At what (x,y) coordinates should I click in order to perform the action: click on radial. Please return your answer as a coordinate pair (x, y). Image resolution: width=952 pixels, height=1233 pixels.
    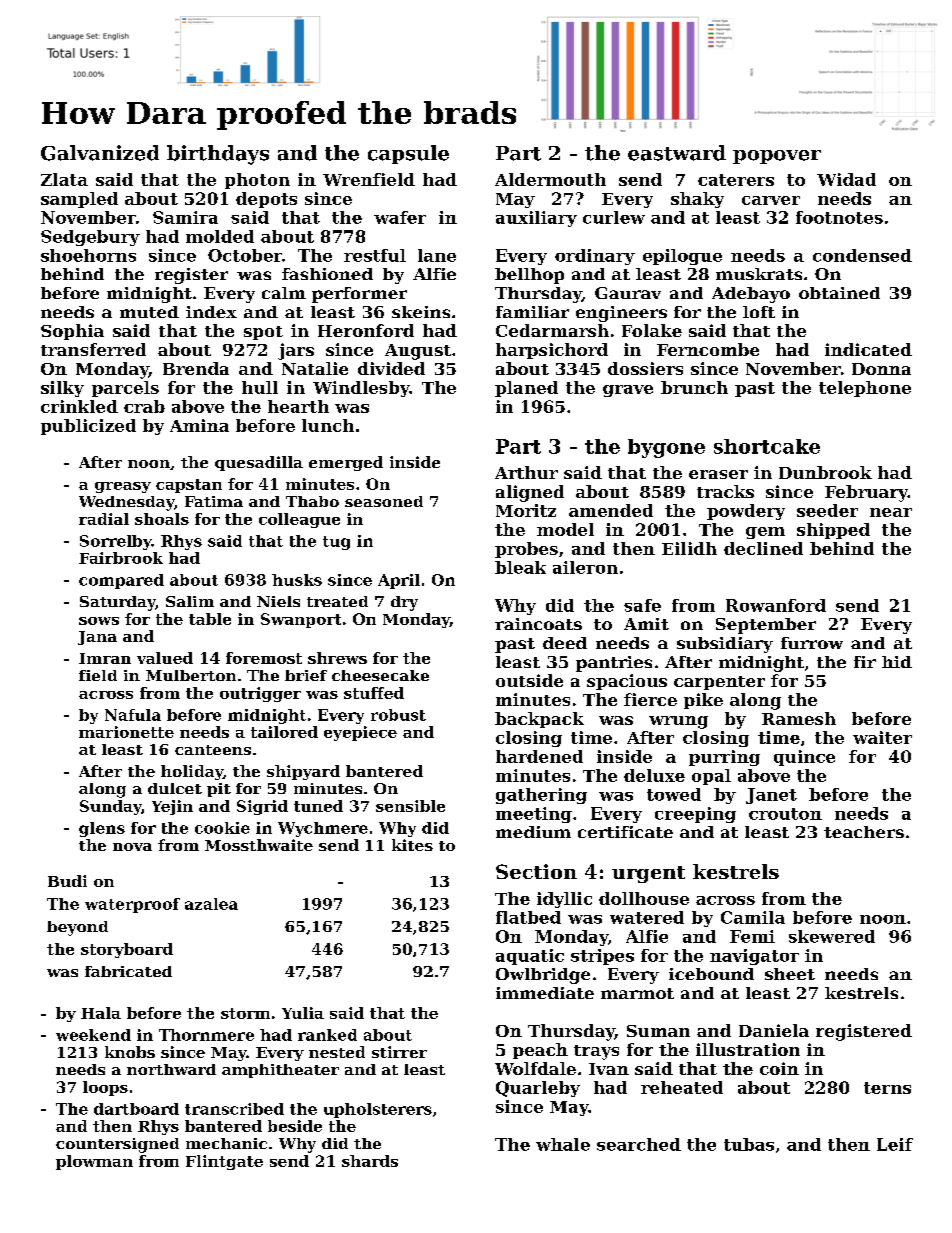
    Looking at the image, I should click on (104, 519).
